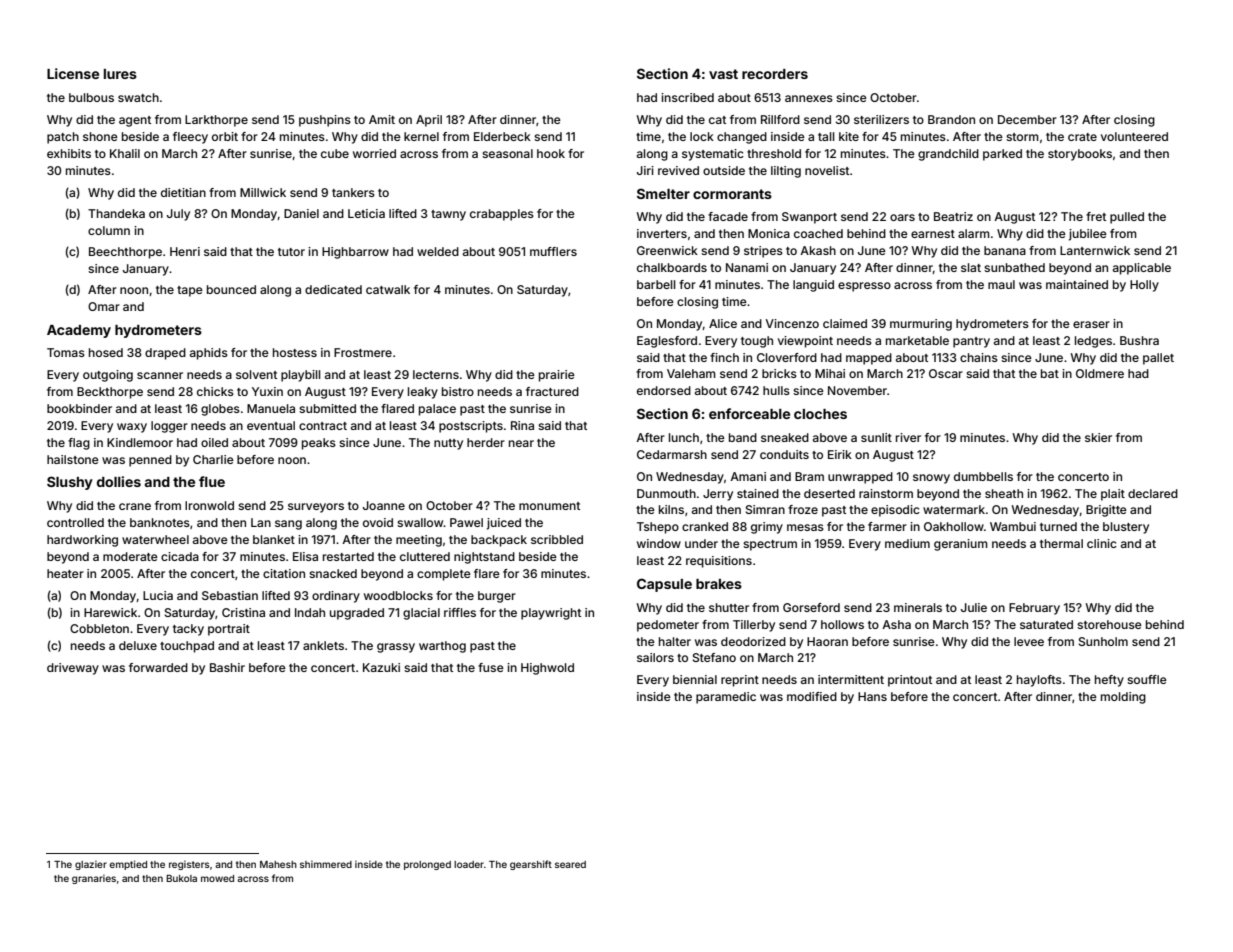 This screenshot has height=952, width=1233. What do you see at coordinates (645, 170) in the screenshot?
I see `Jiri` at bounding box center [645, 170].
